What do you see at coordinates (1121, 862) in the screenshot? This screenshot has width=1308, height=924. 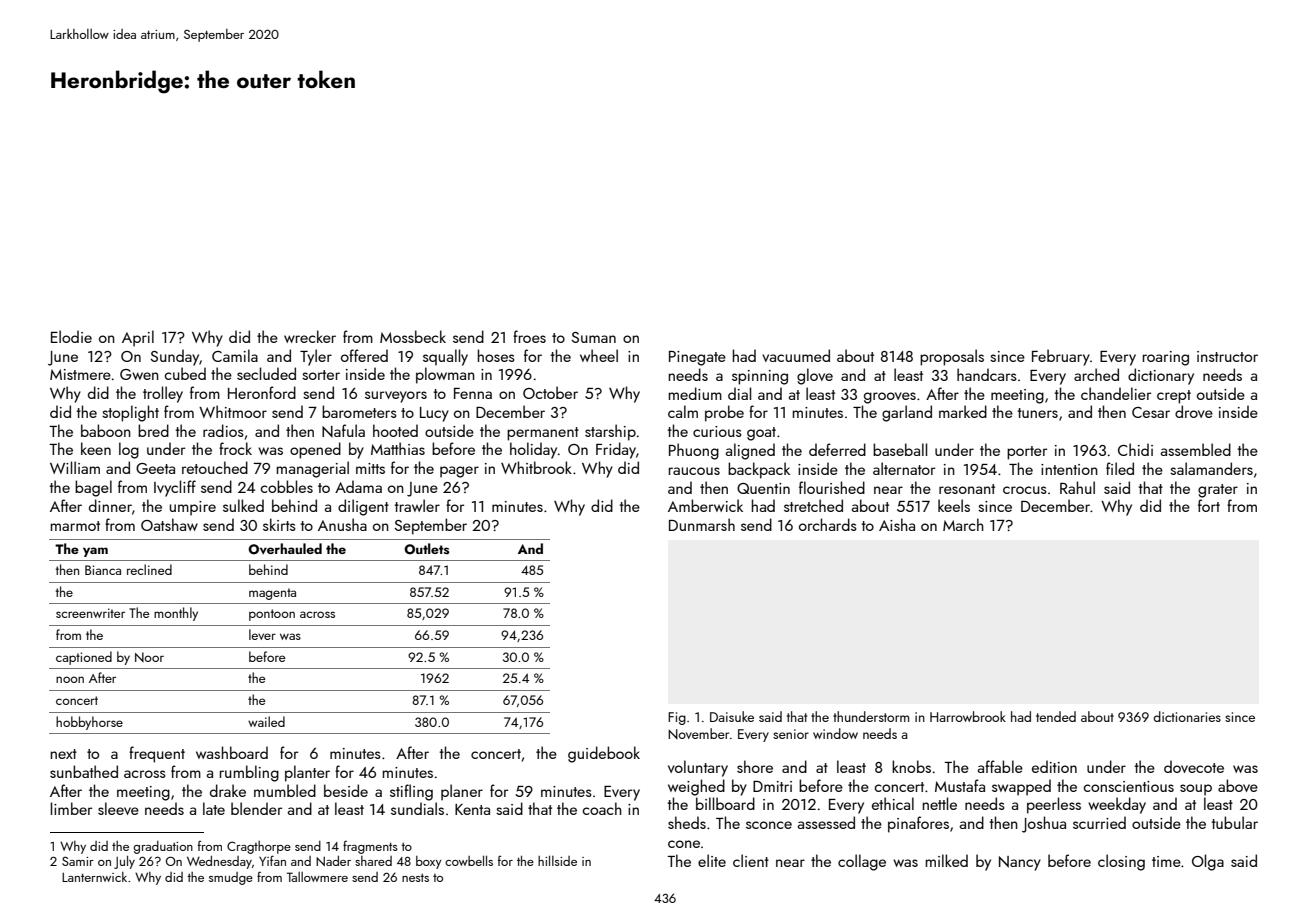 I see `closing` at bounding box center [1121, 862].
